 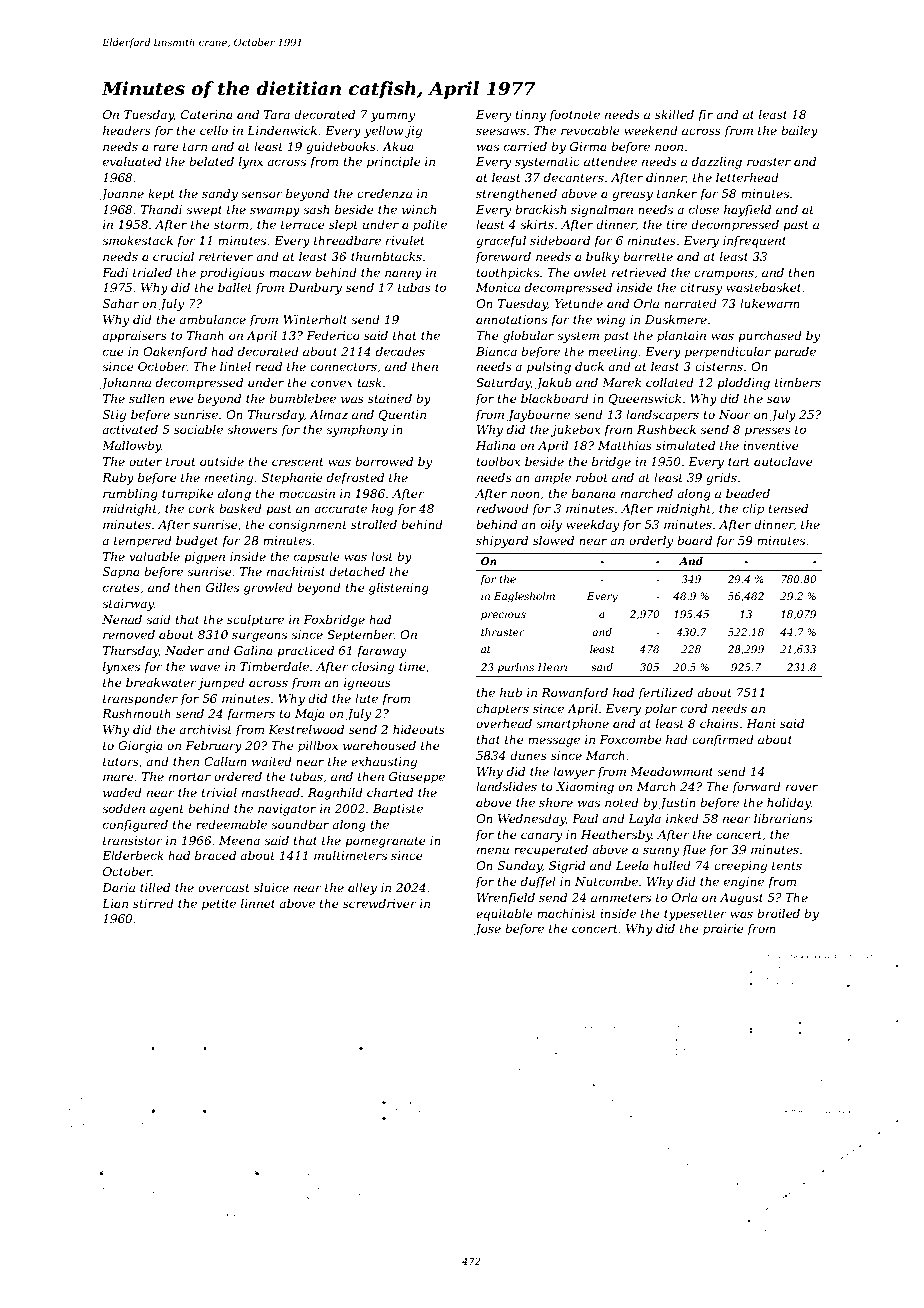 What do you see at coordinates (770, 303) in the document?
I see `lukewarm` at bounding box center [770, 303].
